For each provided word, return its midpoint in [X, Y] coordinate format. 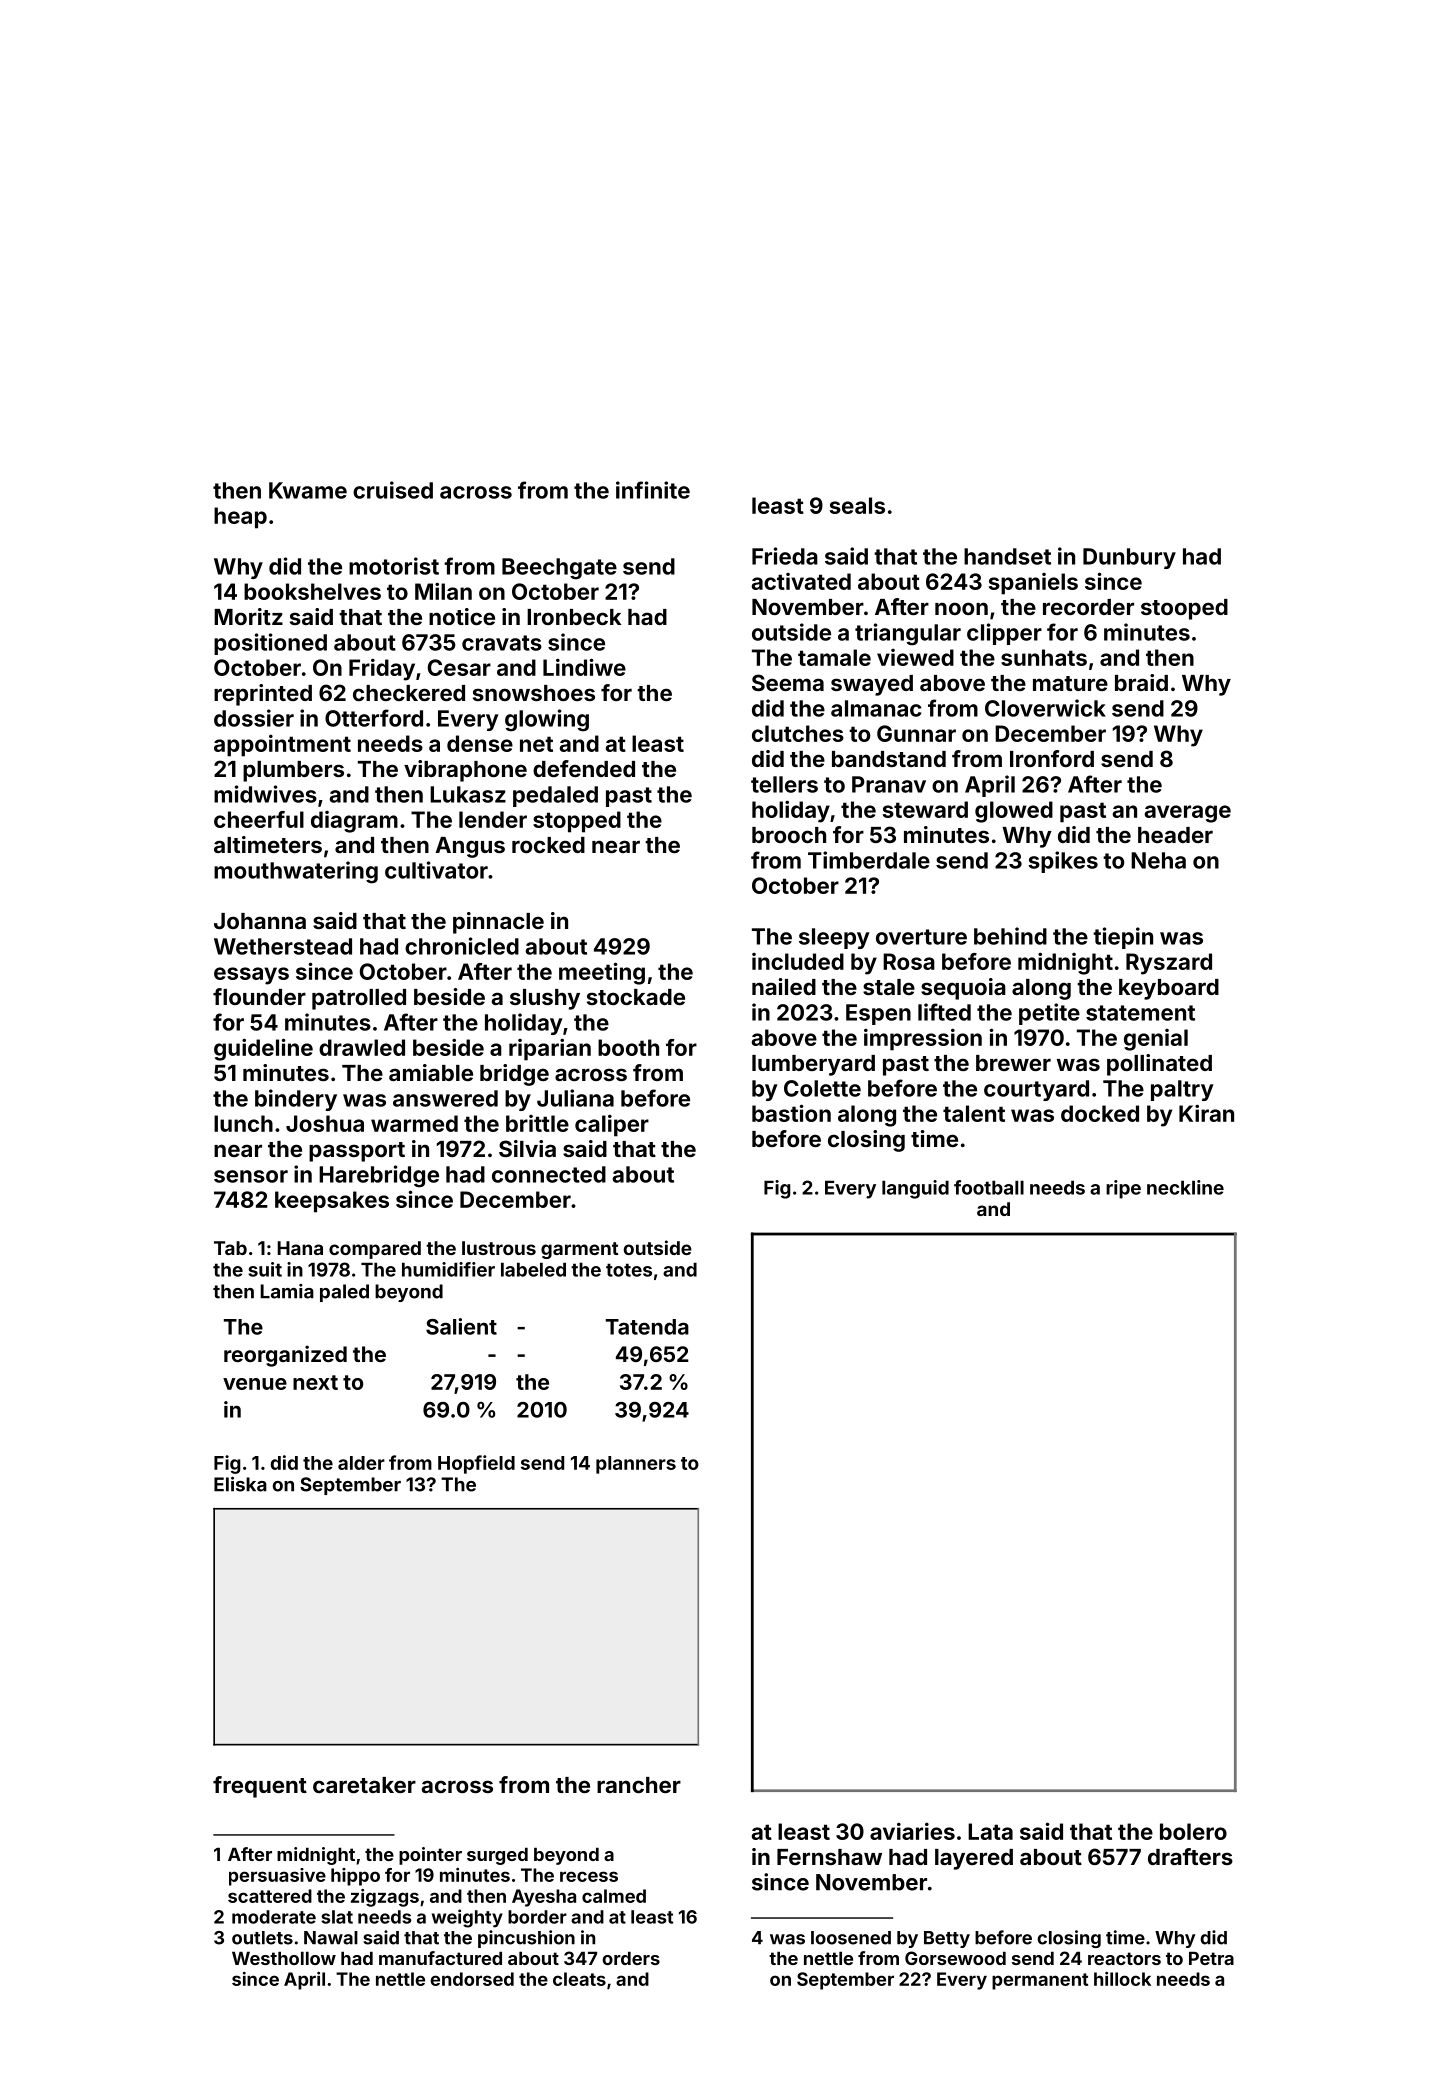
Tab [230, 1248]
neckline [1185, 1187]
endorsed [472, 1979]
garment [579, 1250]
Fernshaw [829, 1857]
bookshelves [312, 591]
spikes [1063, 862]
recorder [1088, 607]
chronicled [462, 946]
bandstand [889, 759]
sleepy [834, 938]
